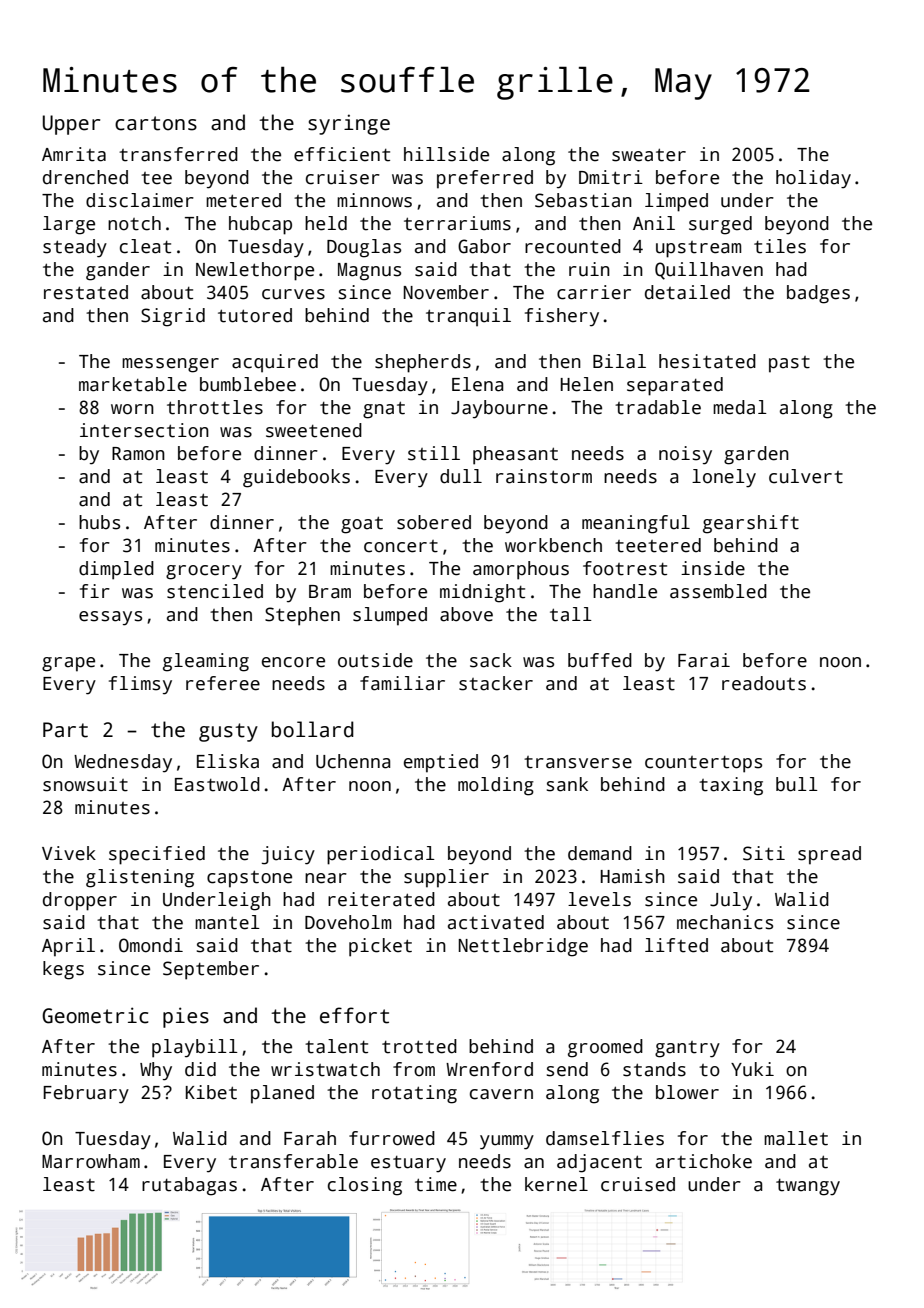  I want to click on spread, so click(829, 855).
